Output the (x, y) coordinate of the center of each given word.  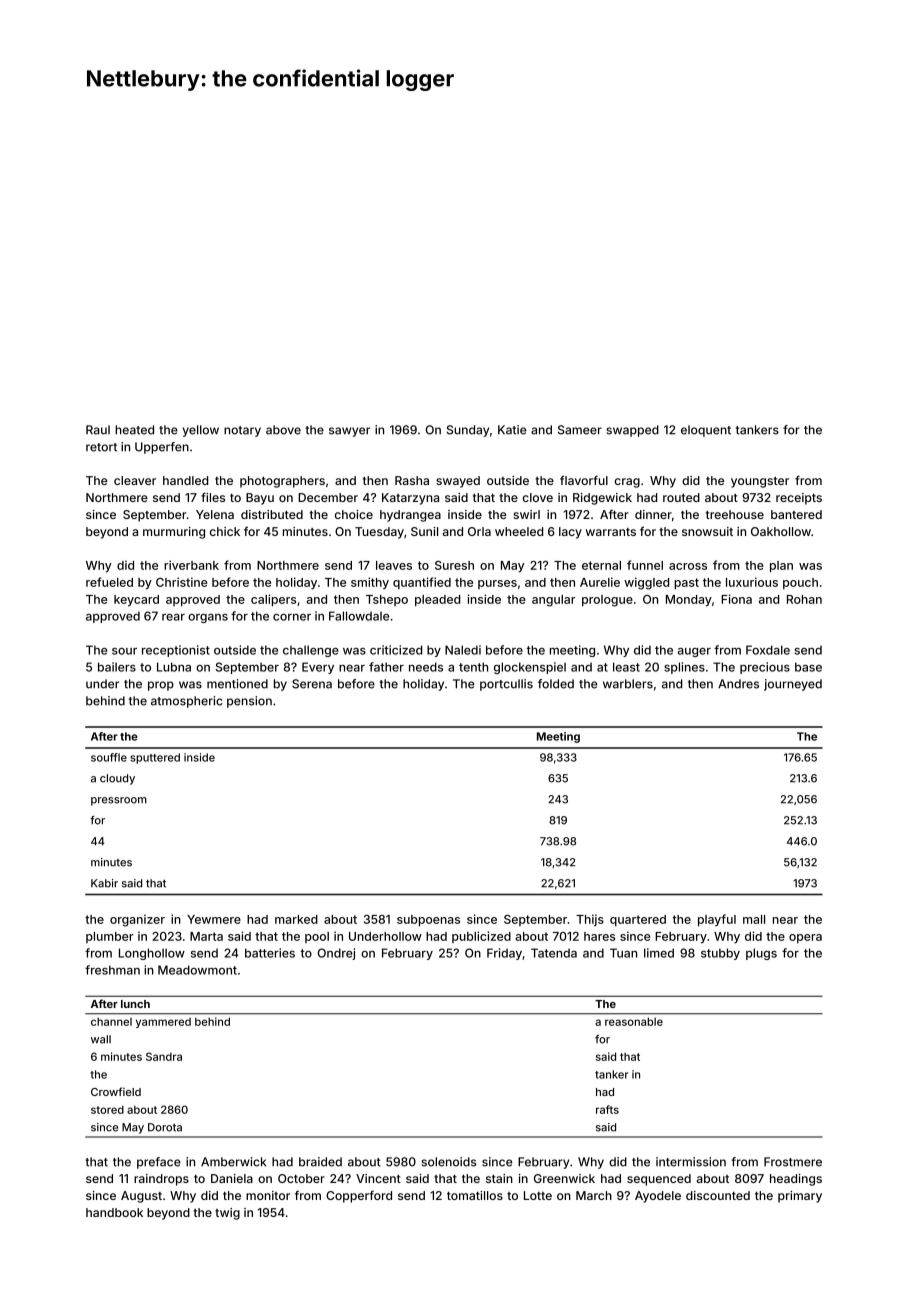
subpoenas (428, 920)
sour (124, 651)
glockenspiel (530, 668)
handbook (114, 1212)
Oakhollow (781, 531)
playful (717, 920)
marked (296, 919)
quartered (638, 920)
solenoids (448, 1162)
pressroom (119, 801)
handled (185, 480)
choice (354, 514)
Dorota (165, 1127)
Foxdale (768, 650)
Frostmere (793, 1162)
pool (317, 937)
